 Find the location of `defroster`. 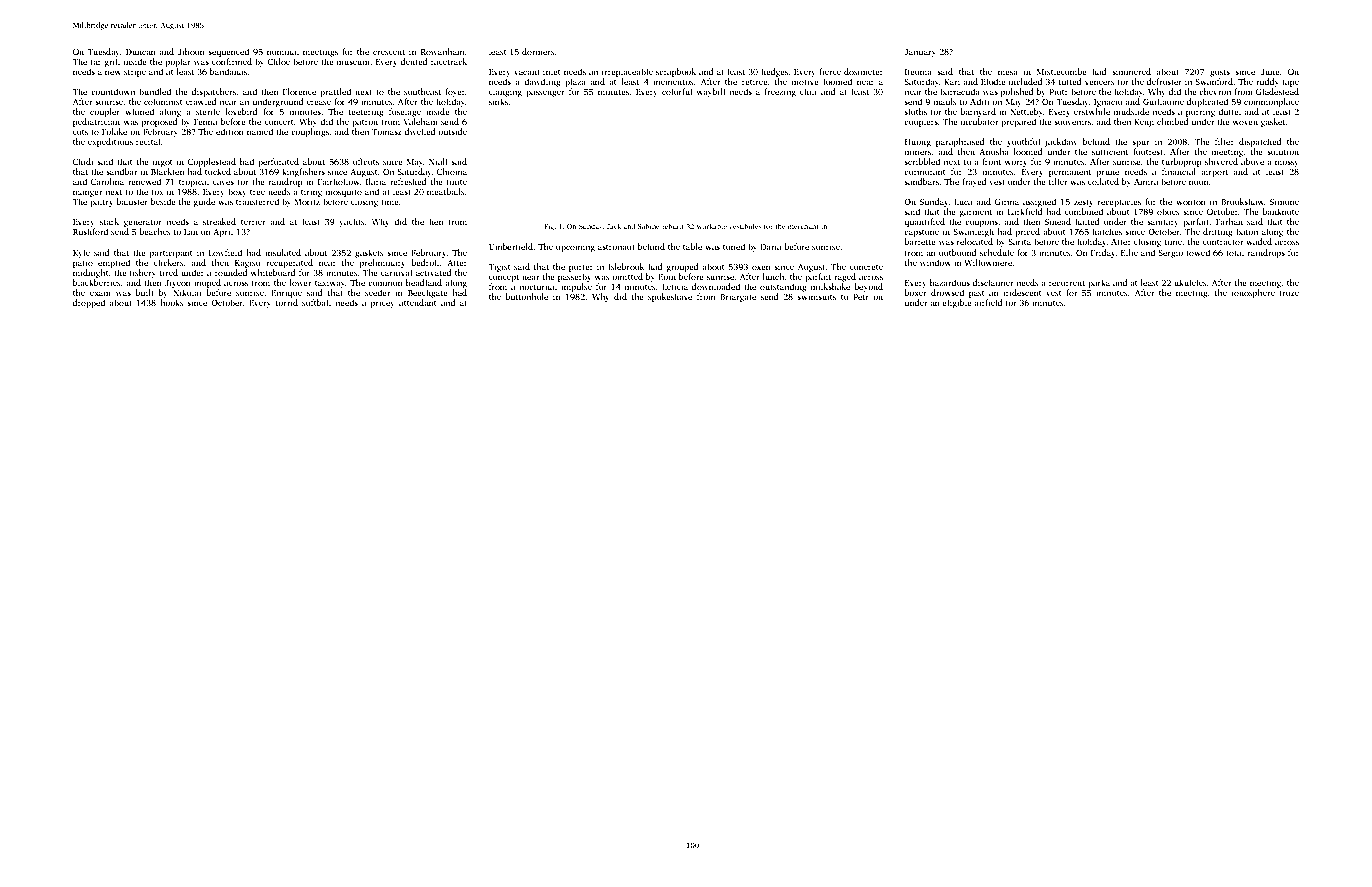

defroster is located at coordinates (1164, 81).
